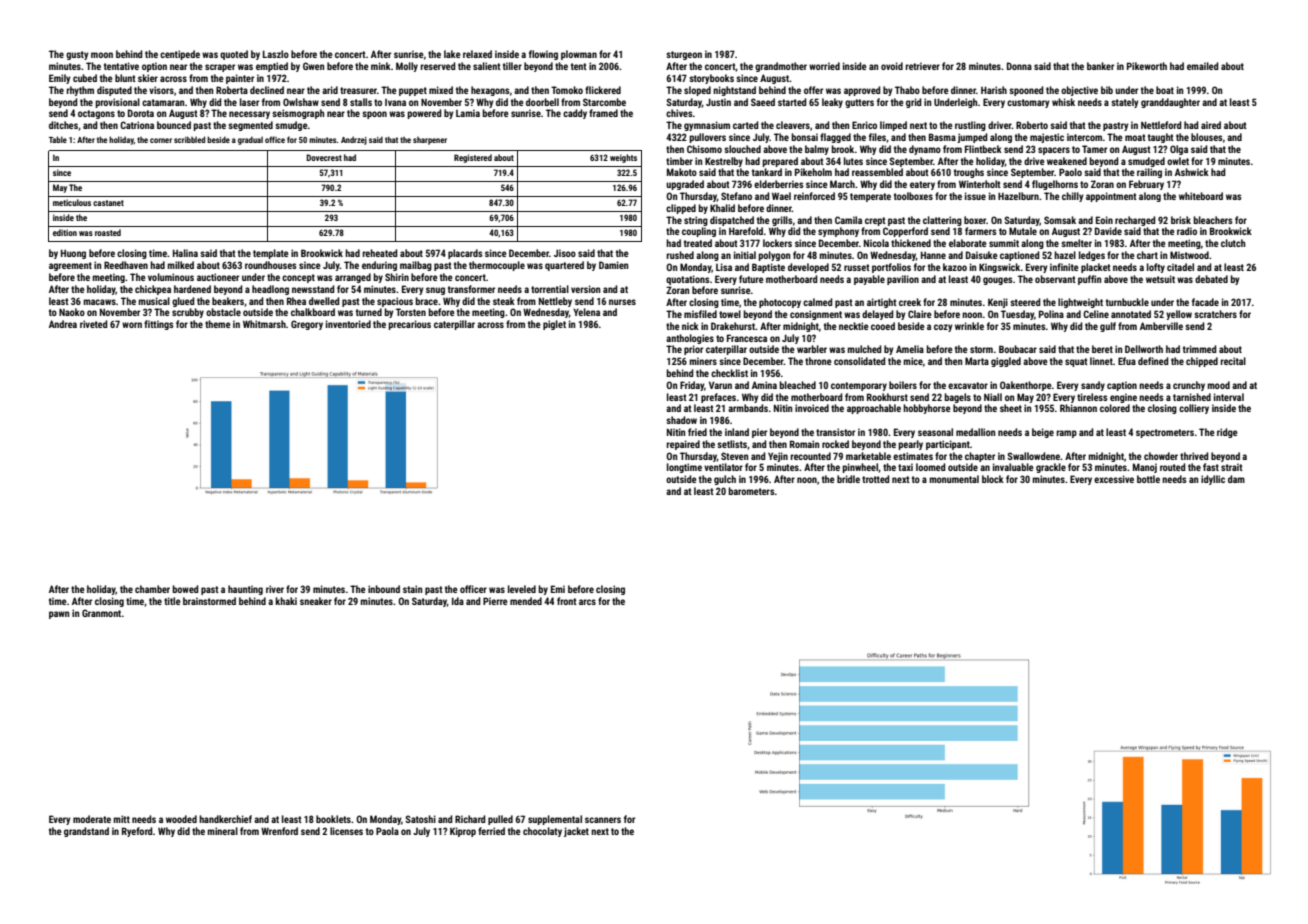 Image resolution: width=1308 pixels, height=924 pixels. What do you see at coordinates (225, 819) in the screenshot?
I see `handkerchief` at bounding box center [225, 819].
